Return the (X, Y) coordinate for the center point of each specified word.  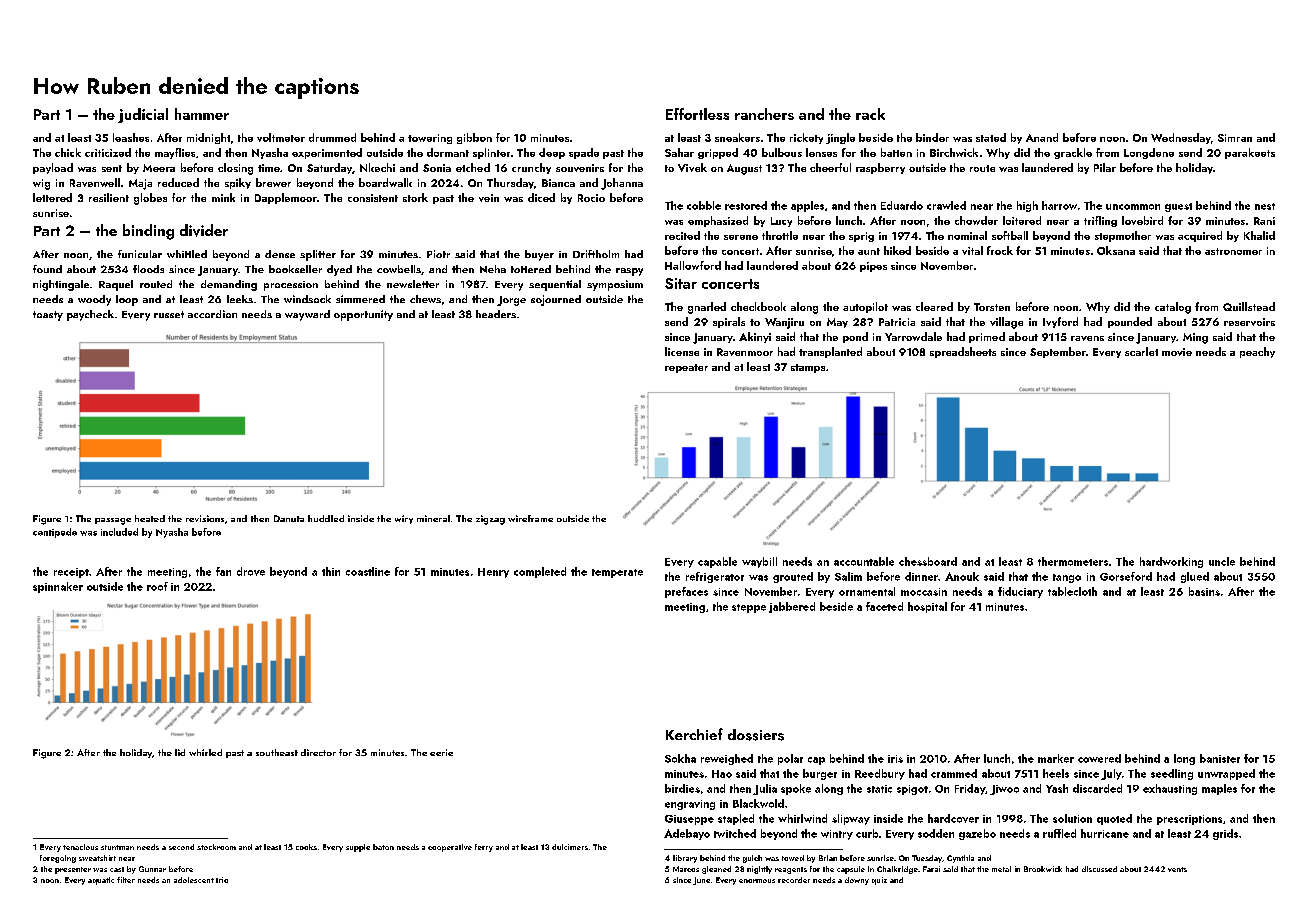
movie (1177, 352)
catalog (1173, 308)
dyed (339, 270)
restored (746, 205)
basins (1204, 591)
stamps (808, 368)
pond (855, 337)
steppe (749, 608)
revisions (205, 518)
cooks (306, 847)
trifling (1100, 221)
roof (157, 586)
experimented (327, 153)
